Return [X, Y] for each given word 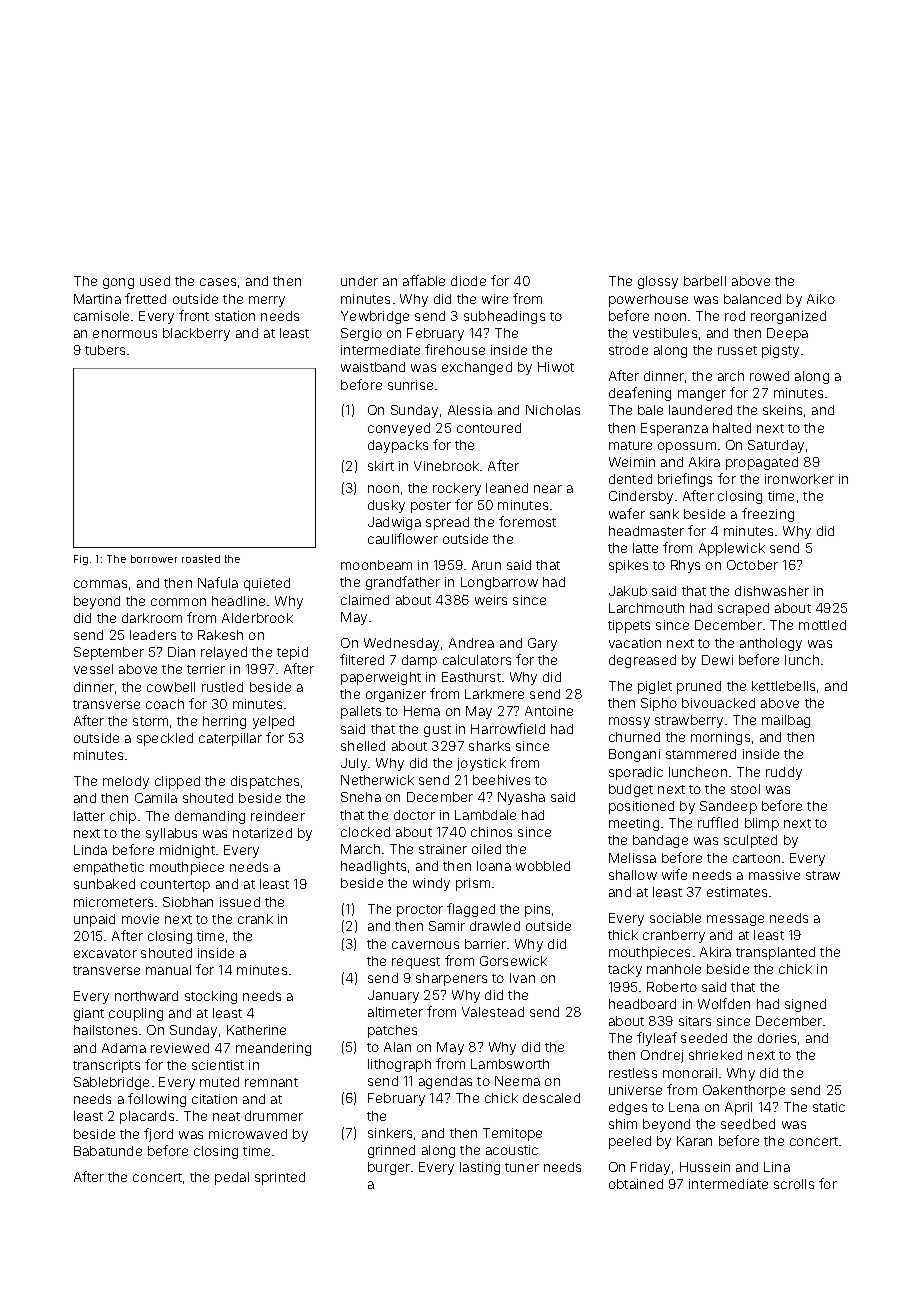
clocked [365, 832]
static [829, 1107]
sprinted [280, 1178]
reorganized [788, 317]
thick [623, 935]
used [155, 281]
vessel [93, 669]
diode [468, 281]
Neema [517, 1081]
